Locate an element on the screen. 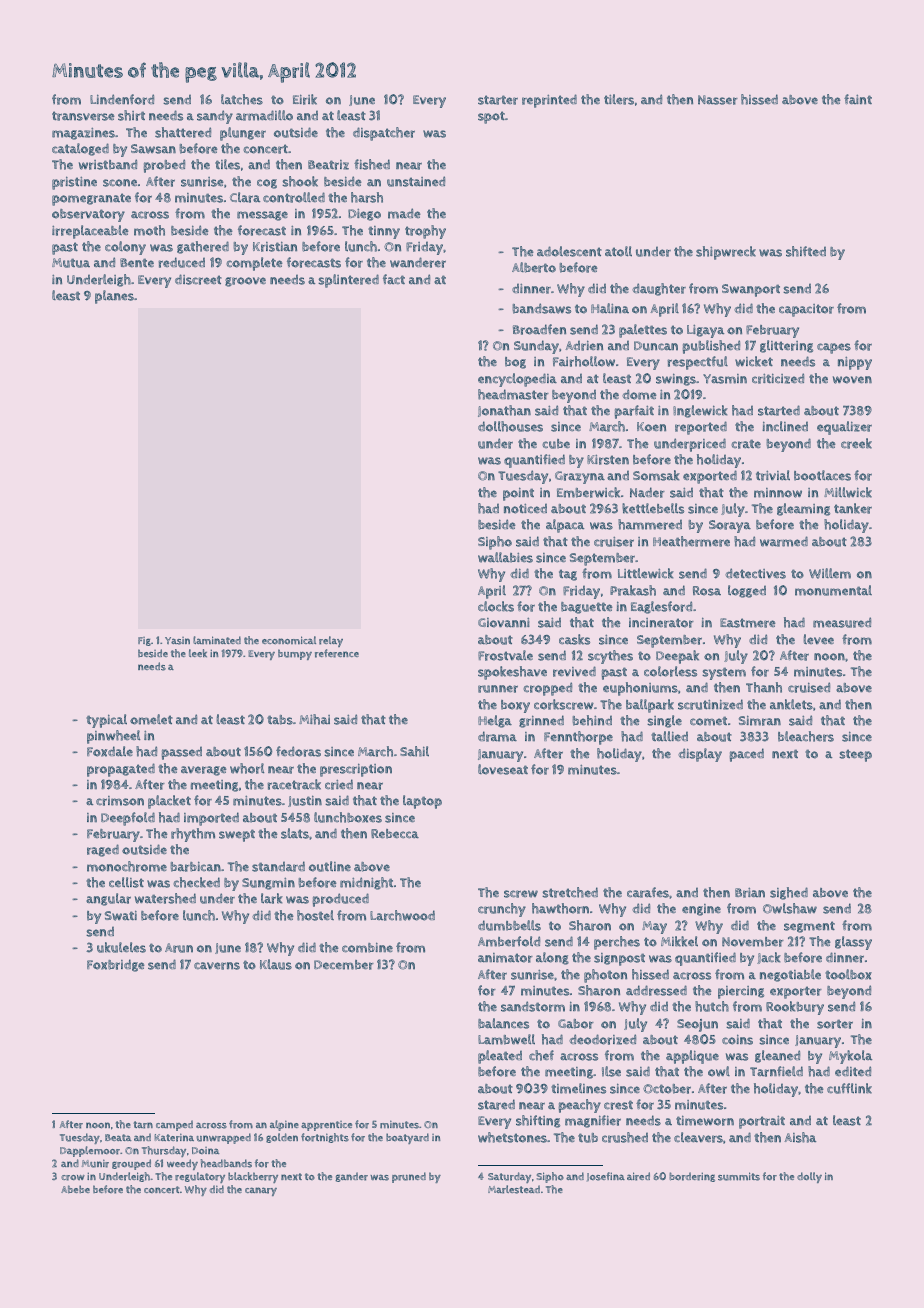 This screenshot has height=1308, width=924. loveseat is located at coordinates (503, 769).
